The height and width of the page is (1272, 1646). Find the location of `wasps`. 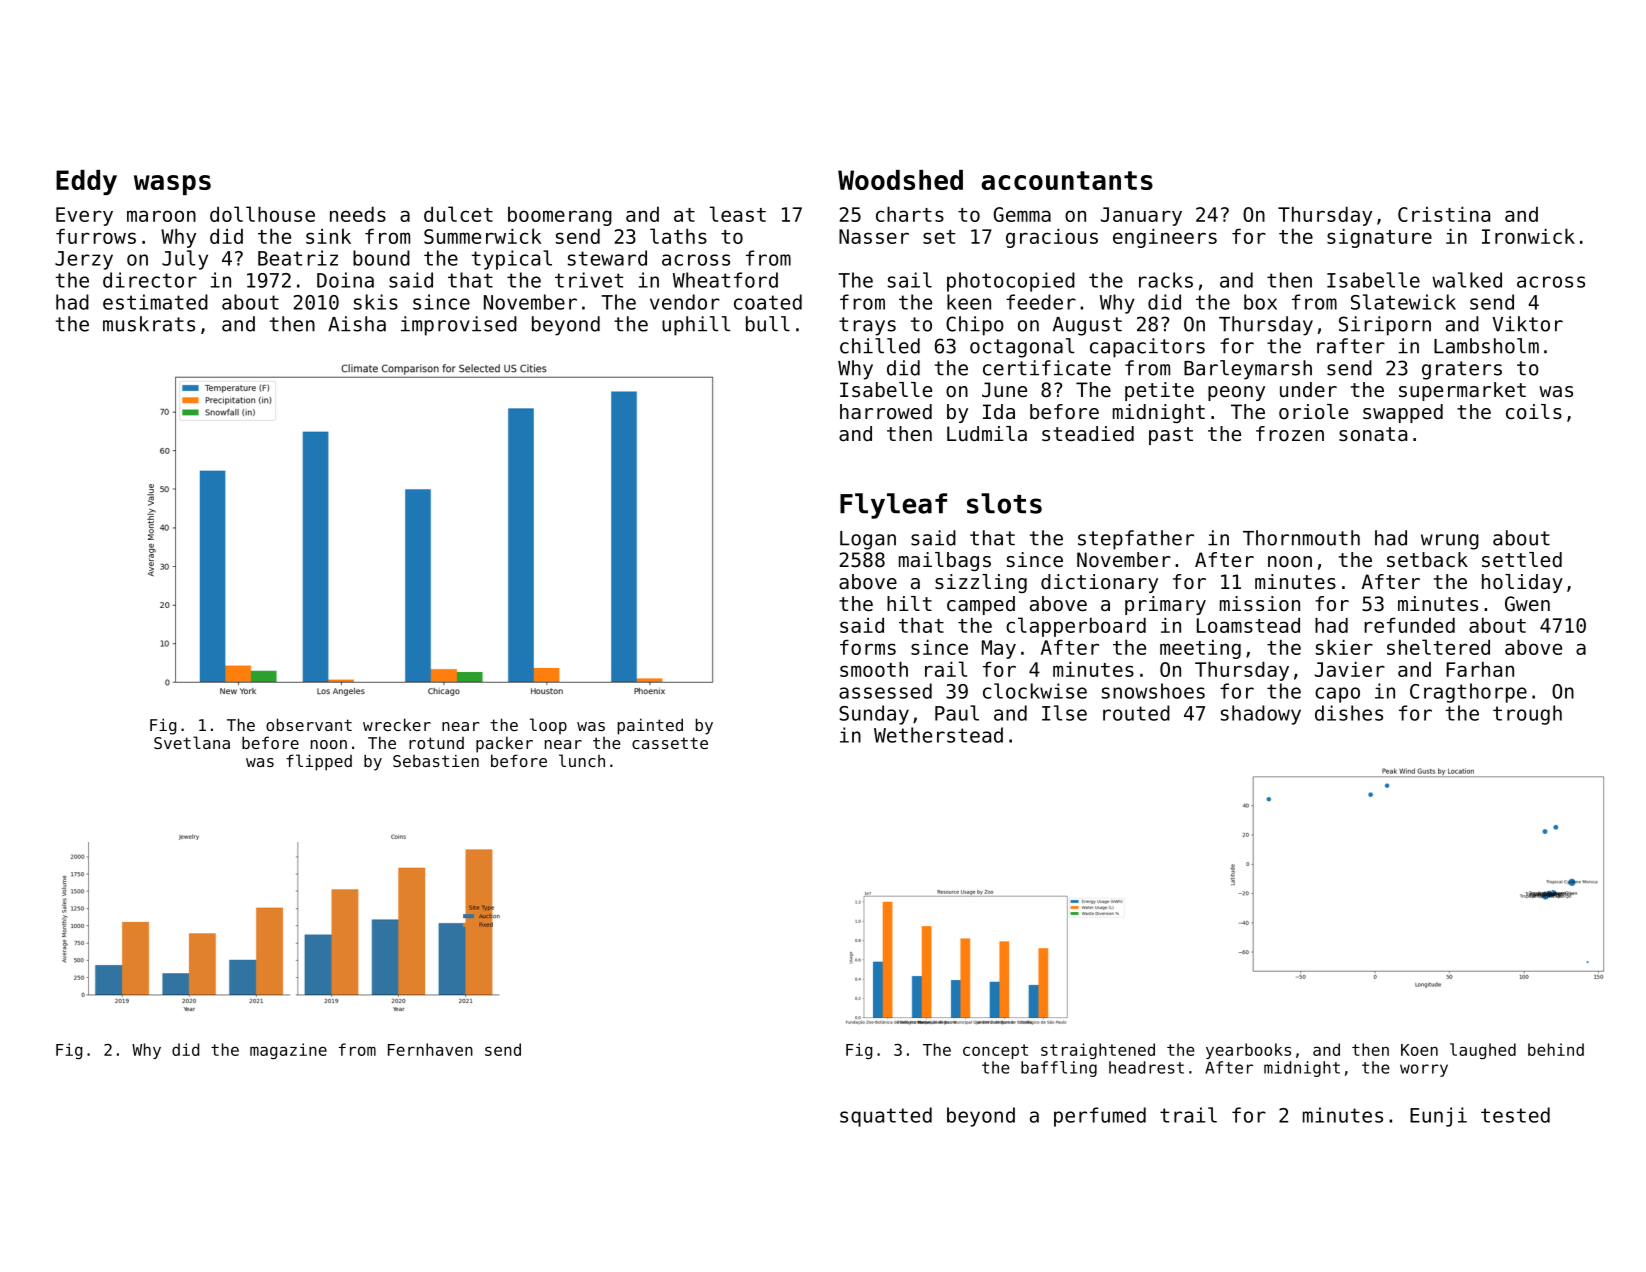

wasps is located at coordinates (172, 185).
